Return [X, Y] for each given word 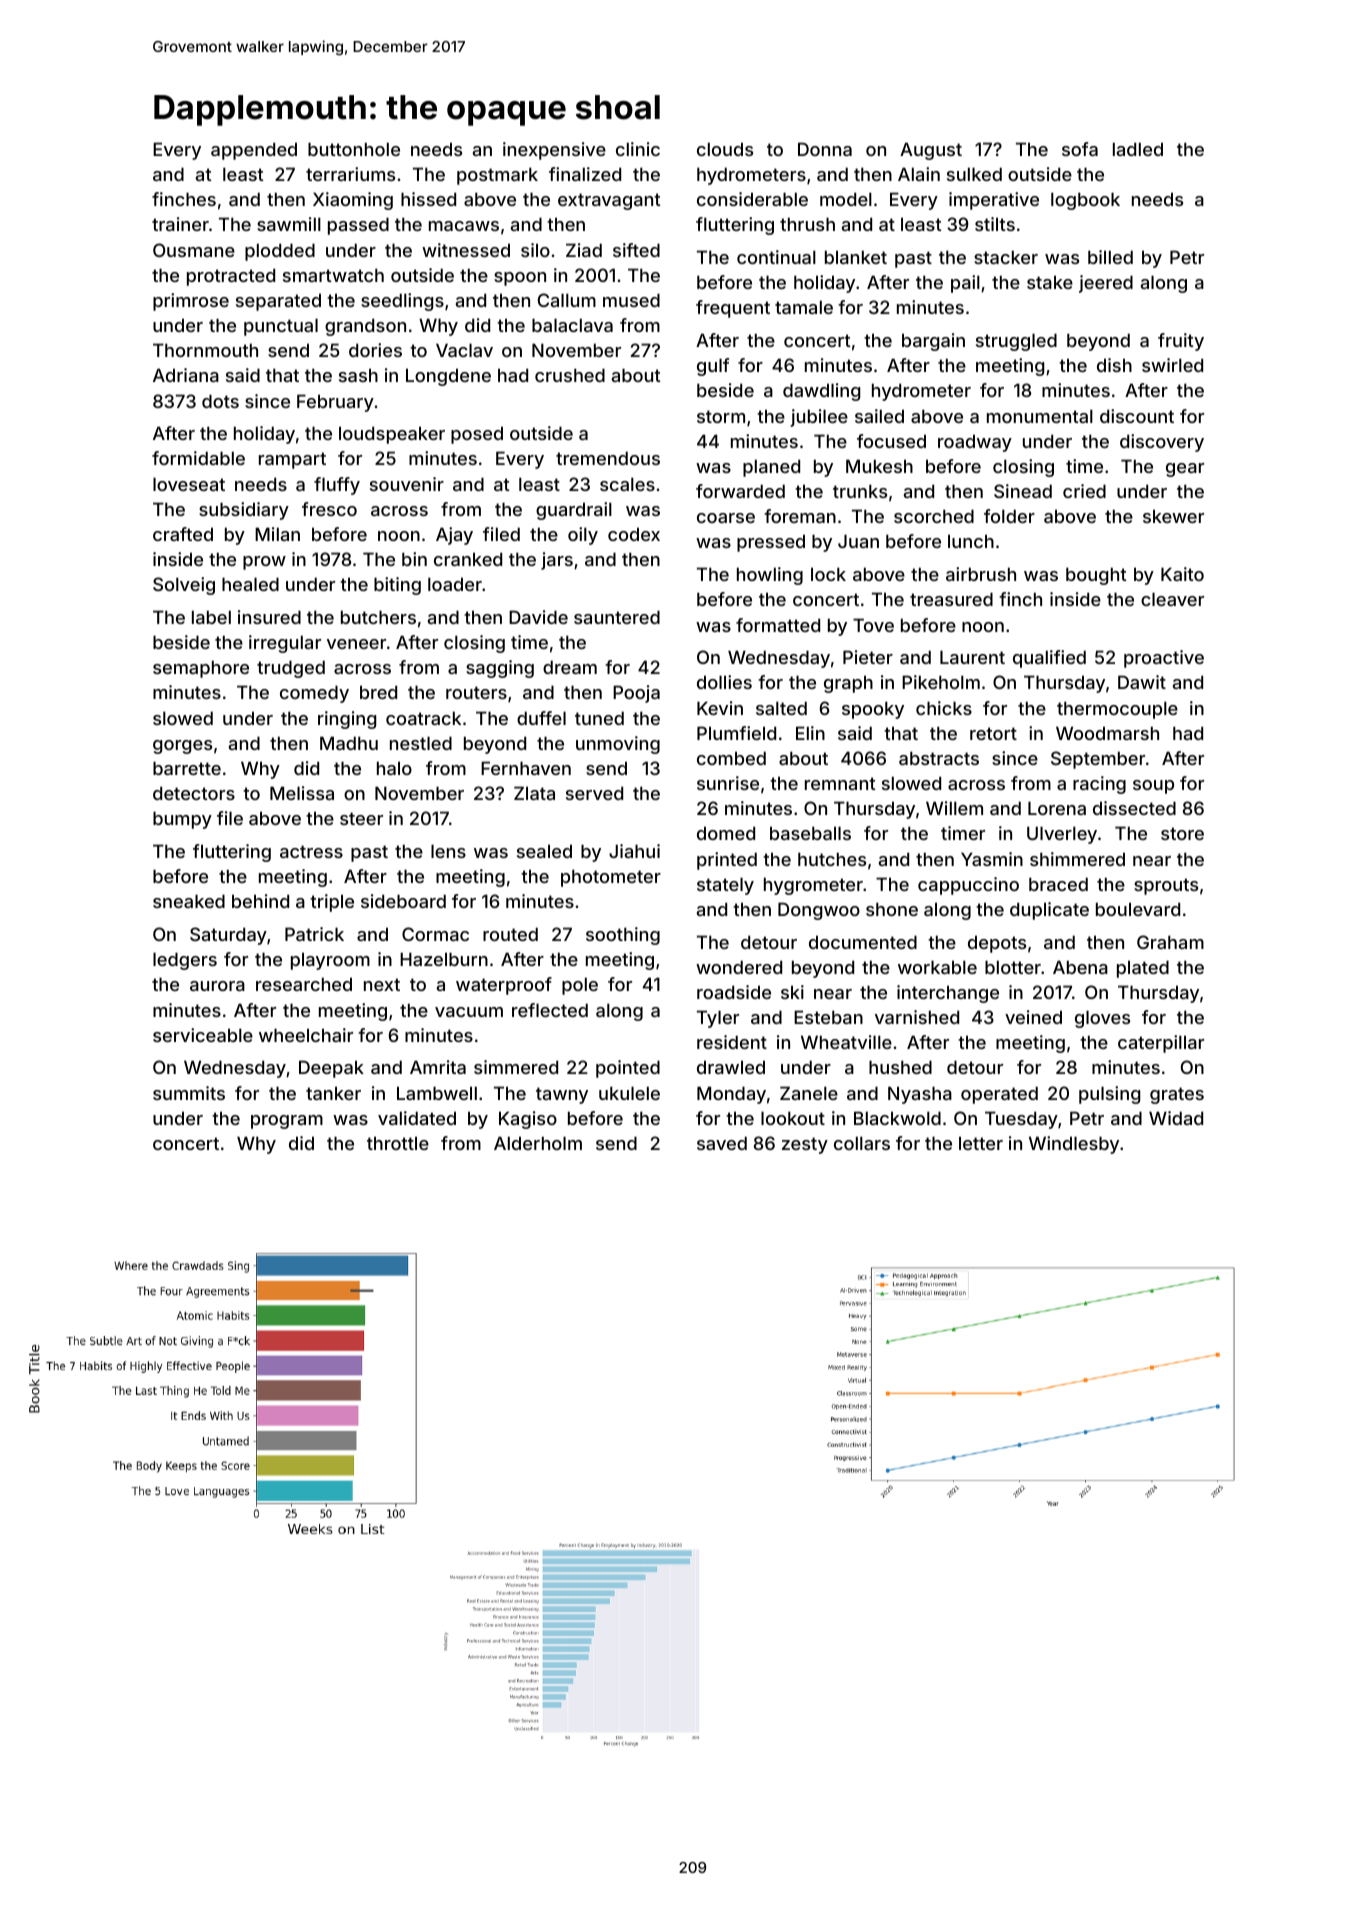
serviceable [203, 1035]
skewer [1173, 516]
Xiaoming [353, 201]
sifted [636, 250]
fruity [1181, 342]
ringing [347, 720]
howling [770, 576]
